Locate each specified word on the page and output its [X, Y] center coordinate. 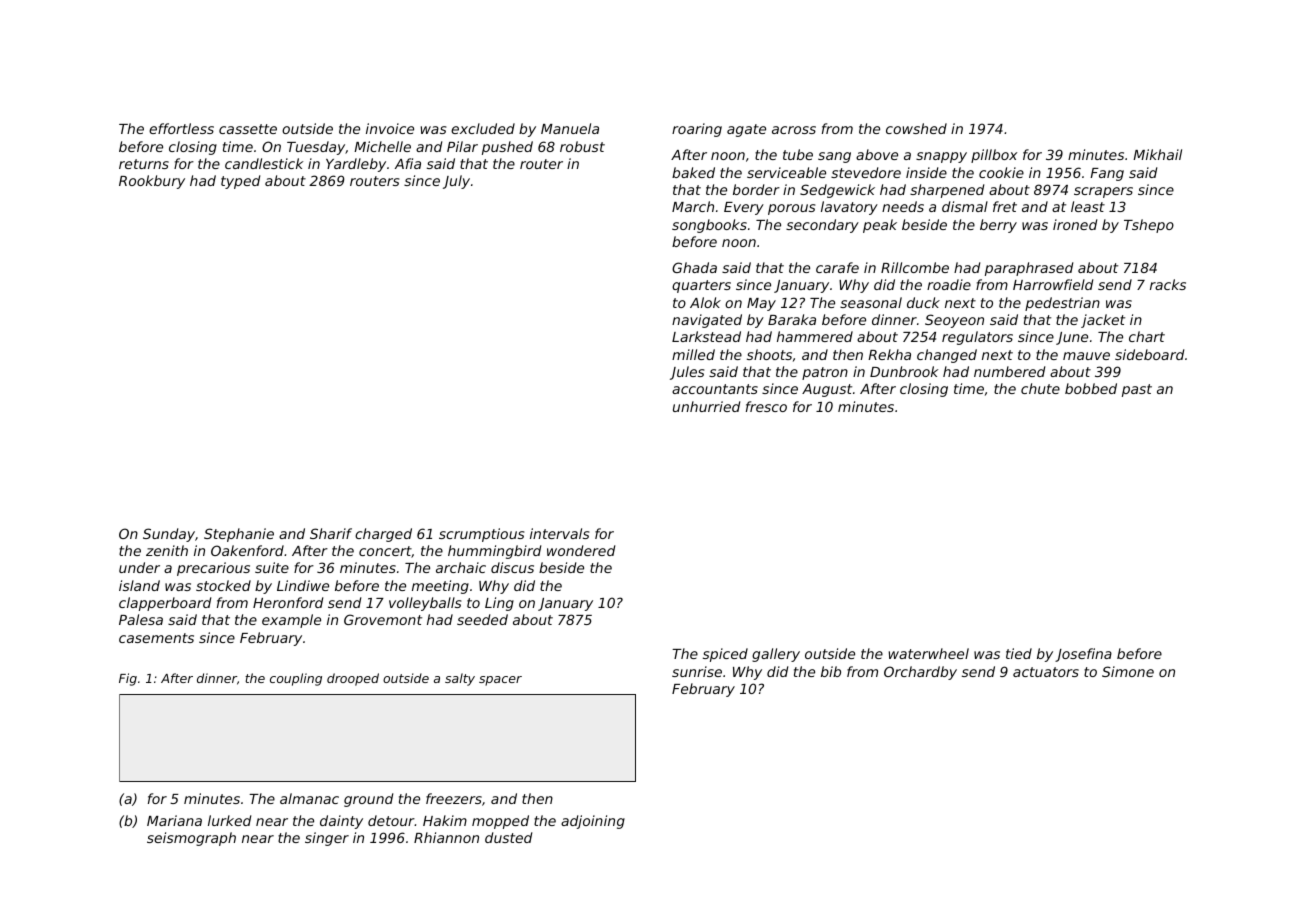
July [456, 182]
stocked [223, 585]
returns [144, 164]
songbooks [709, 226]
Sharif [331, 533]
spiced [725, 655]
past [1137, 390]
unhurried [706, 406]
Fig [128, 679]
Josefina [1083, 655]
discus [512, 567]
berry [998, 226]
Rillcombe [915, 267]
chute [1040, 388]
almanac [309, 798]
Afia [408, 163]
